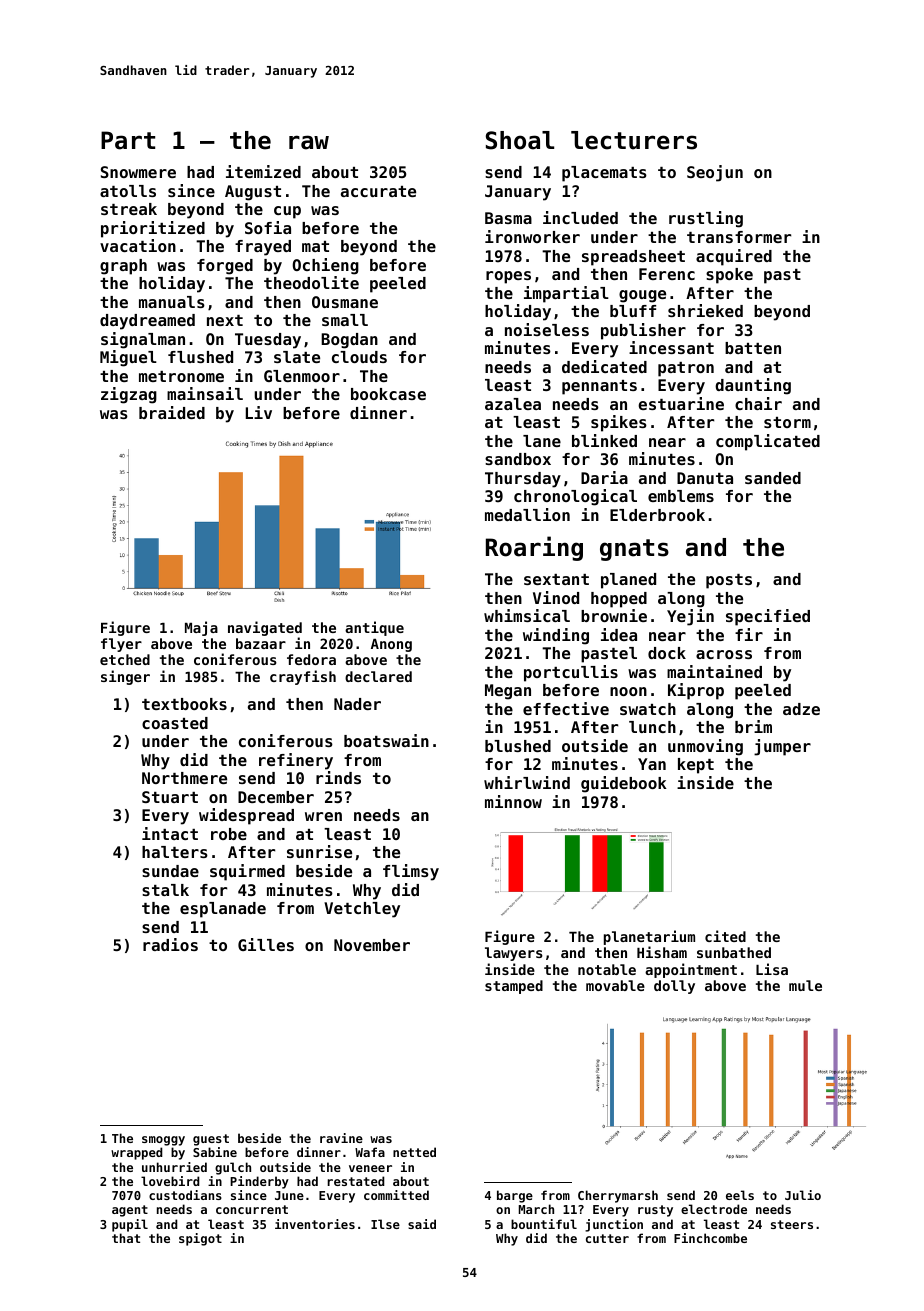 Image resolution: width=924 pixels, height=1311 pixels. Describe the element at coordinates (163, 1141) in the image. I see `smoggy` at that location.
